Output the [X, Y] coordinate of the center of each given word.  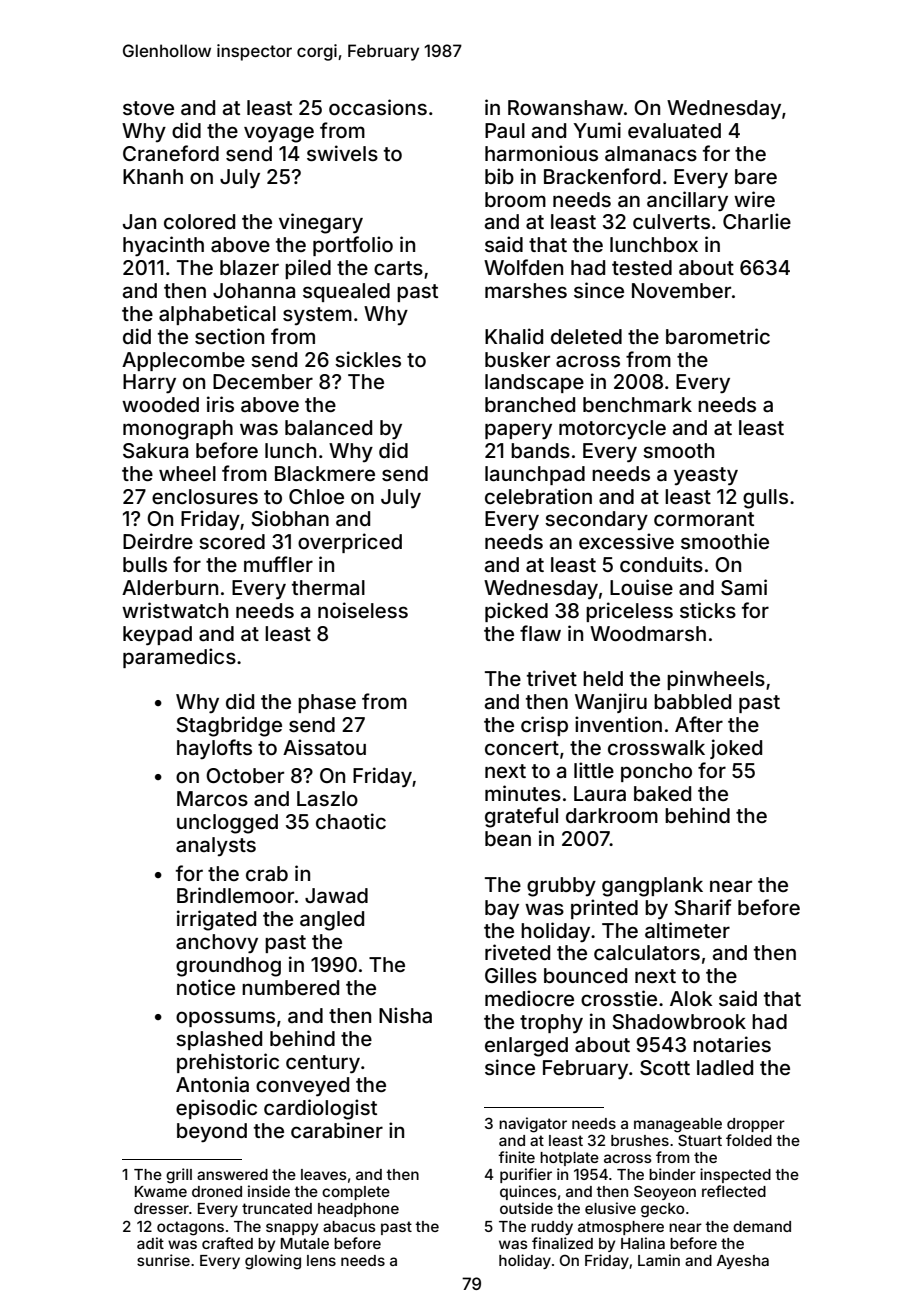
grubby [561, 887]
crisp [544, 726]
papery [518, 431]
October [245, 775]
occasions [378, 107]
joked [736, 749]
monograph [178, 430]
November [681, 290]
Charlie [757, 221]
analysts [216, 846]
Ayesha [743, 1262]
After [699, 724]
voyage [279, 134]
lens [321, 1260]
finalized [562, 1243]
